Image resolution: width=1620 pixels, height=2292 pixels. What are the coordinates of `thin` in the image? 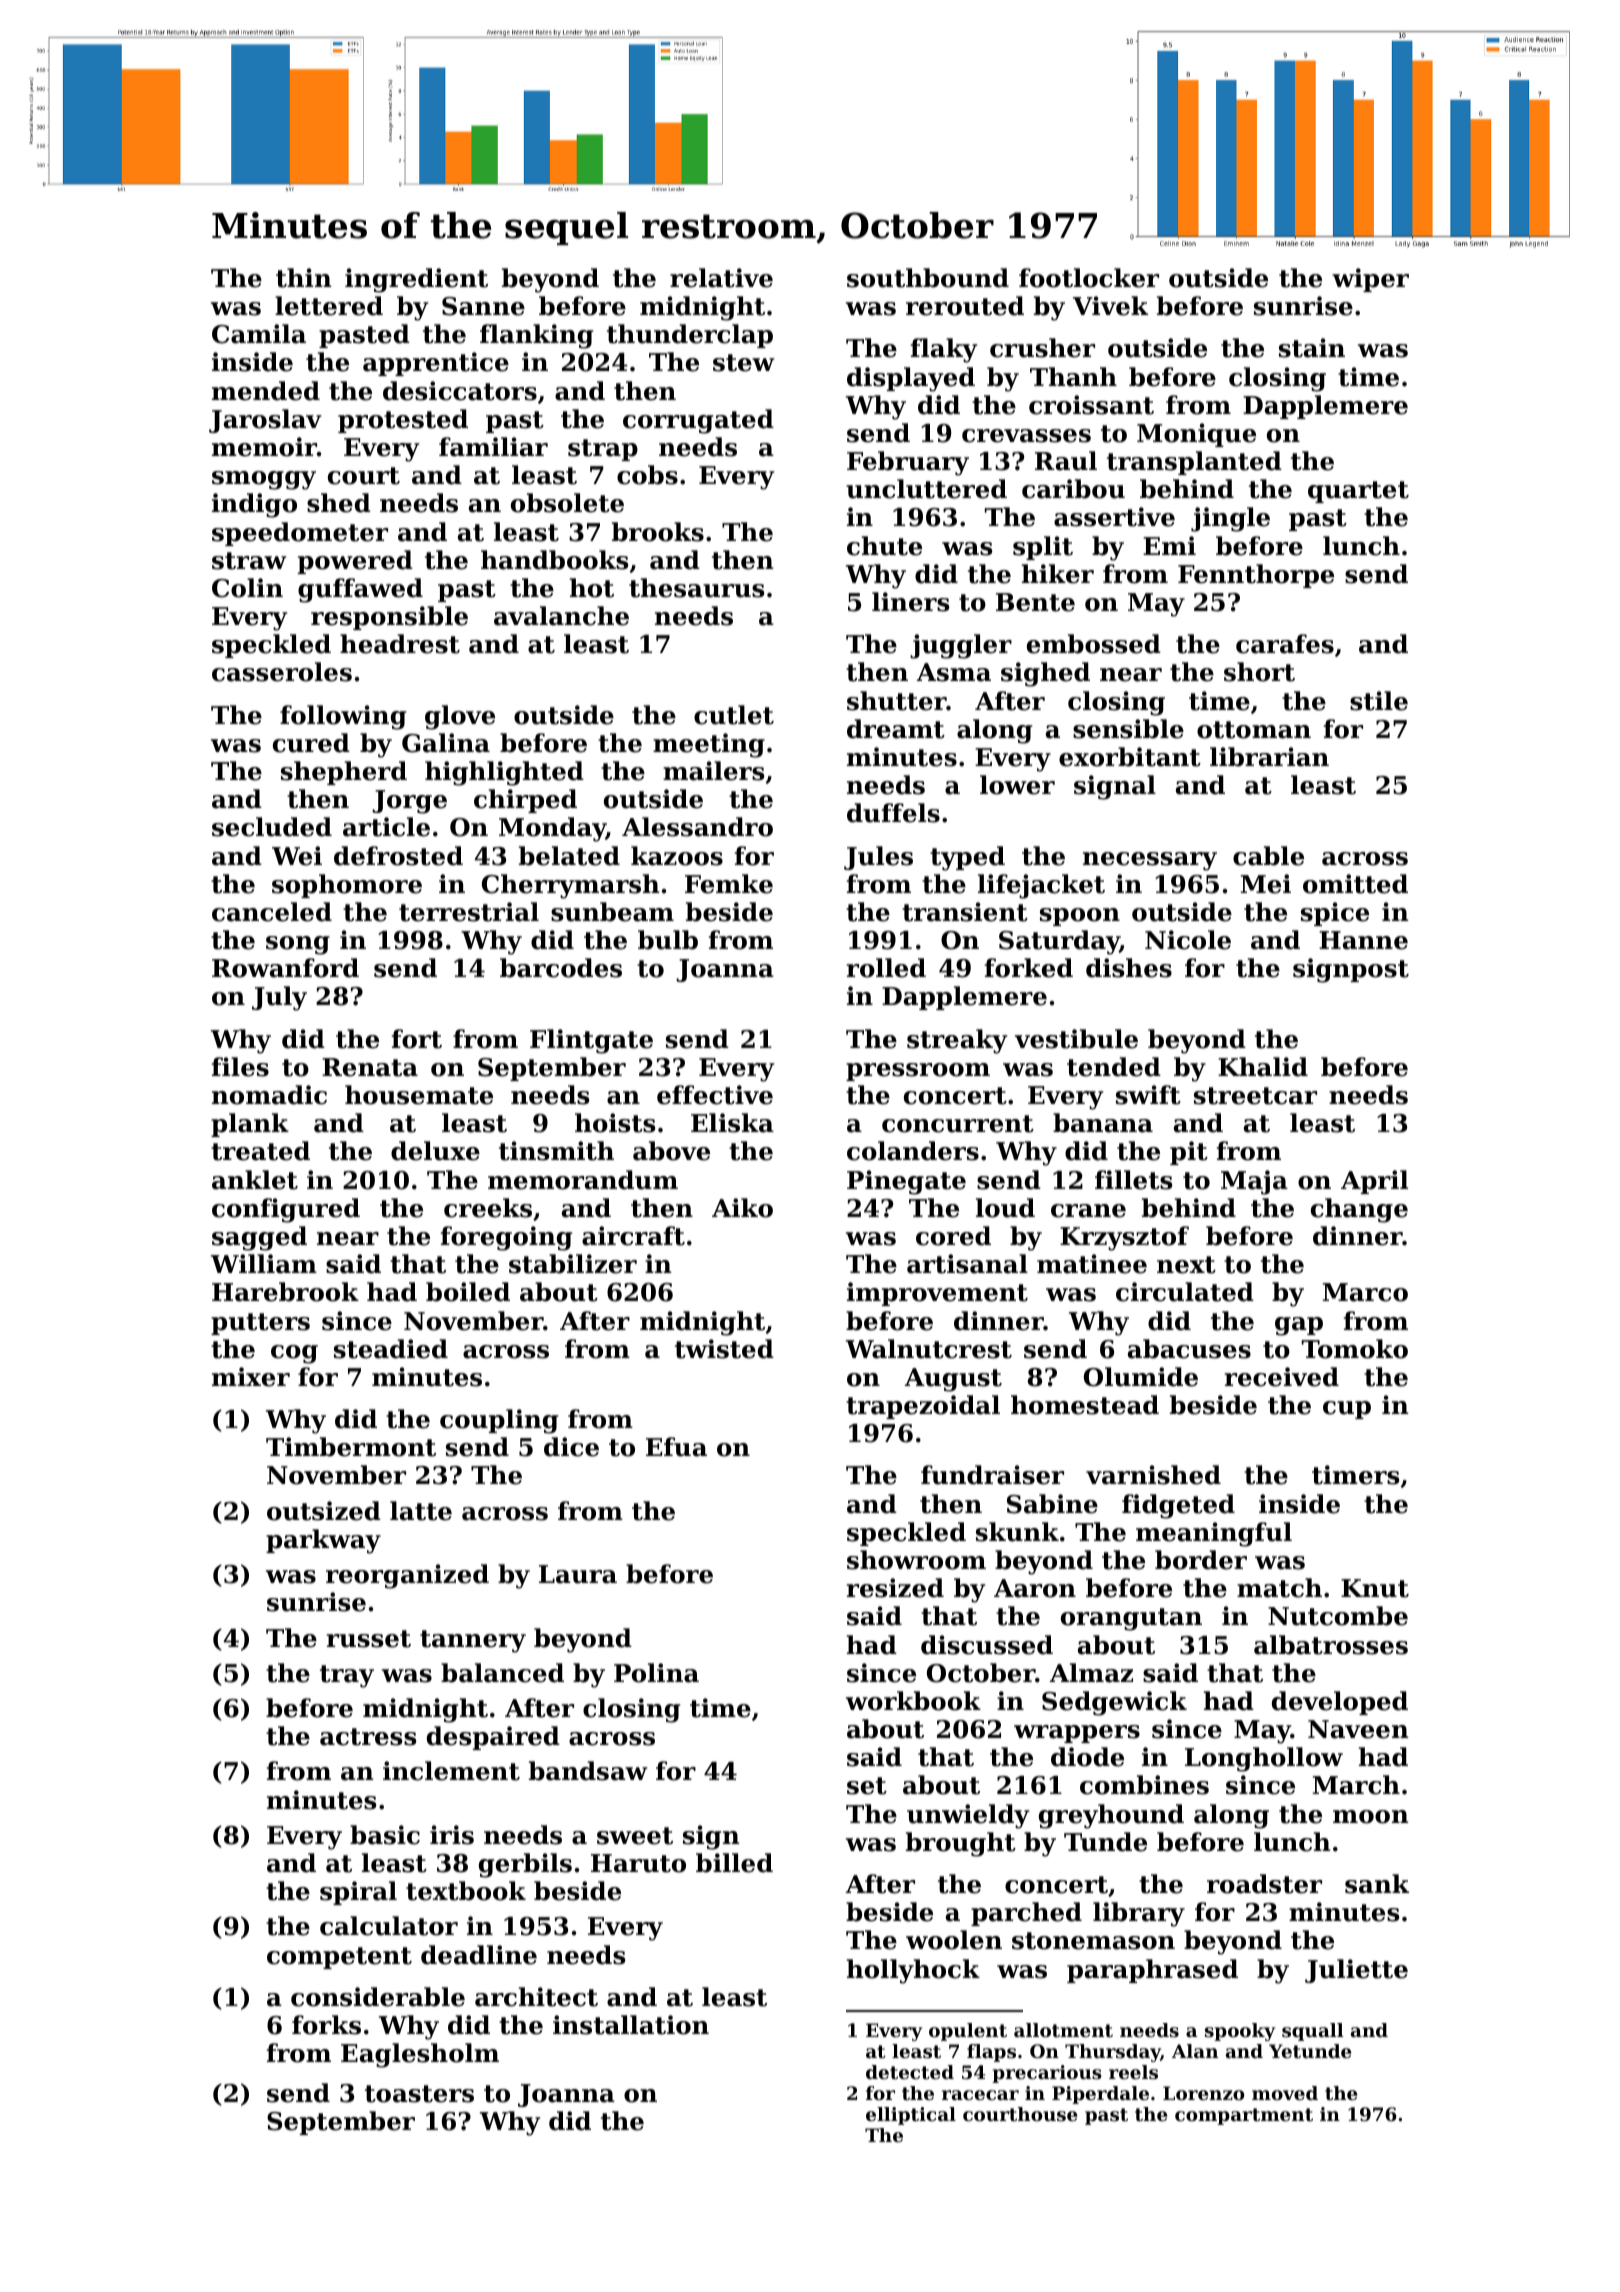 It's located at (304, 278).
